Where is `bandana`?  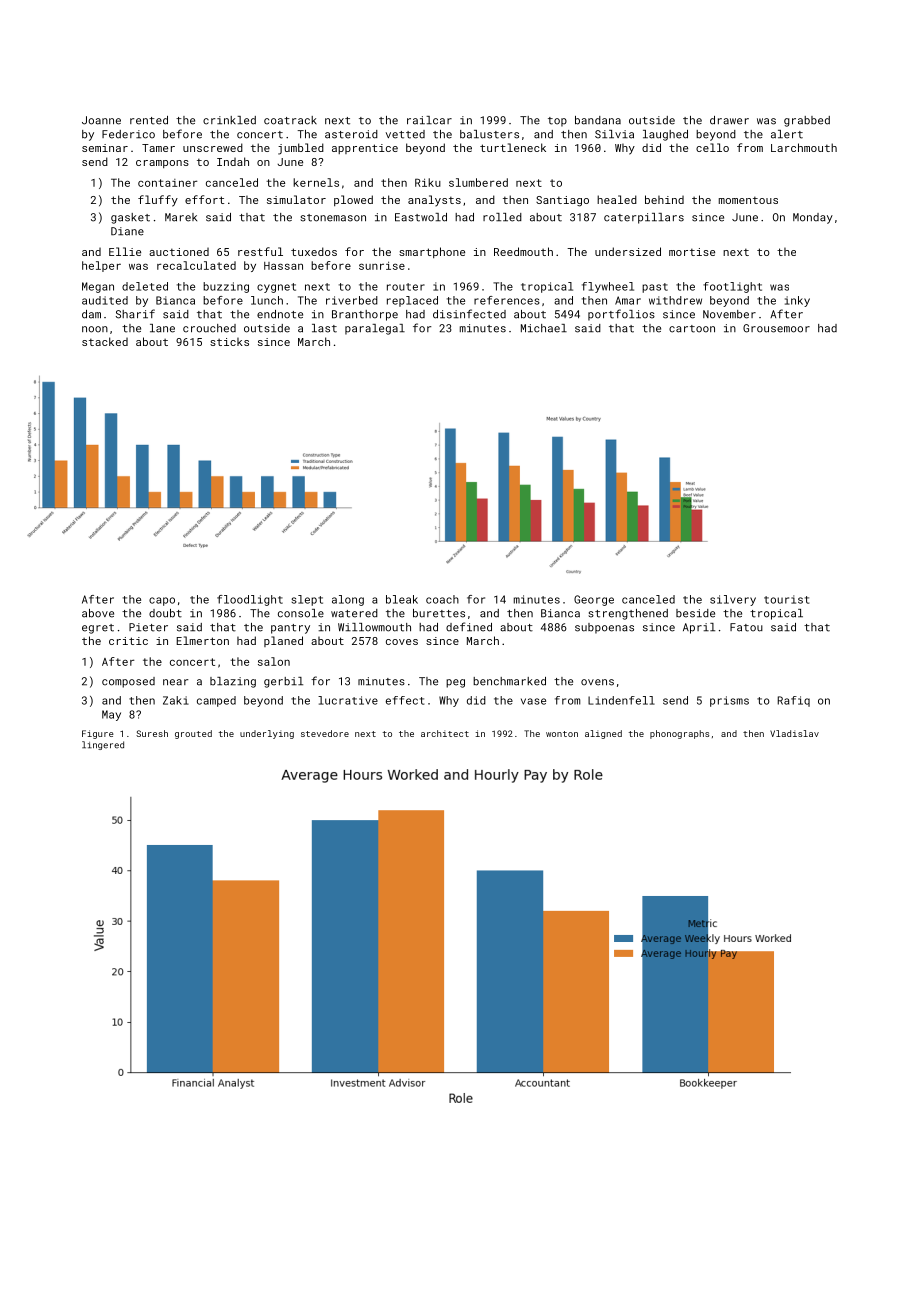 bandana is located at coordinates (598, 120).
